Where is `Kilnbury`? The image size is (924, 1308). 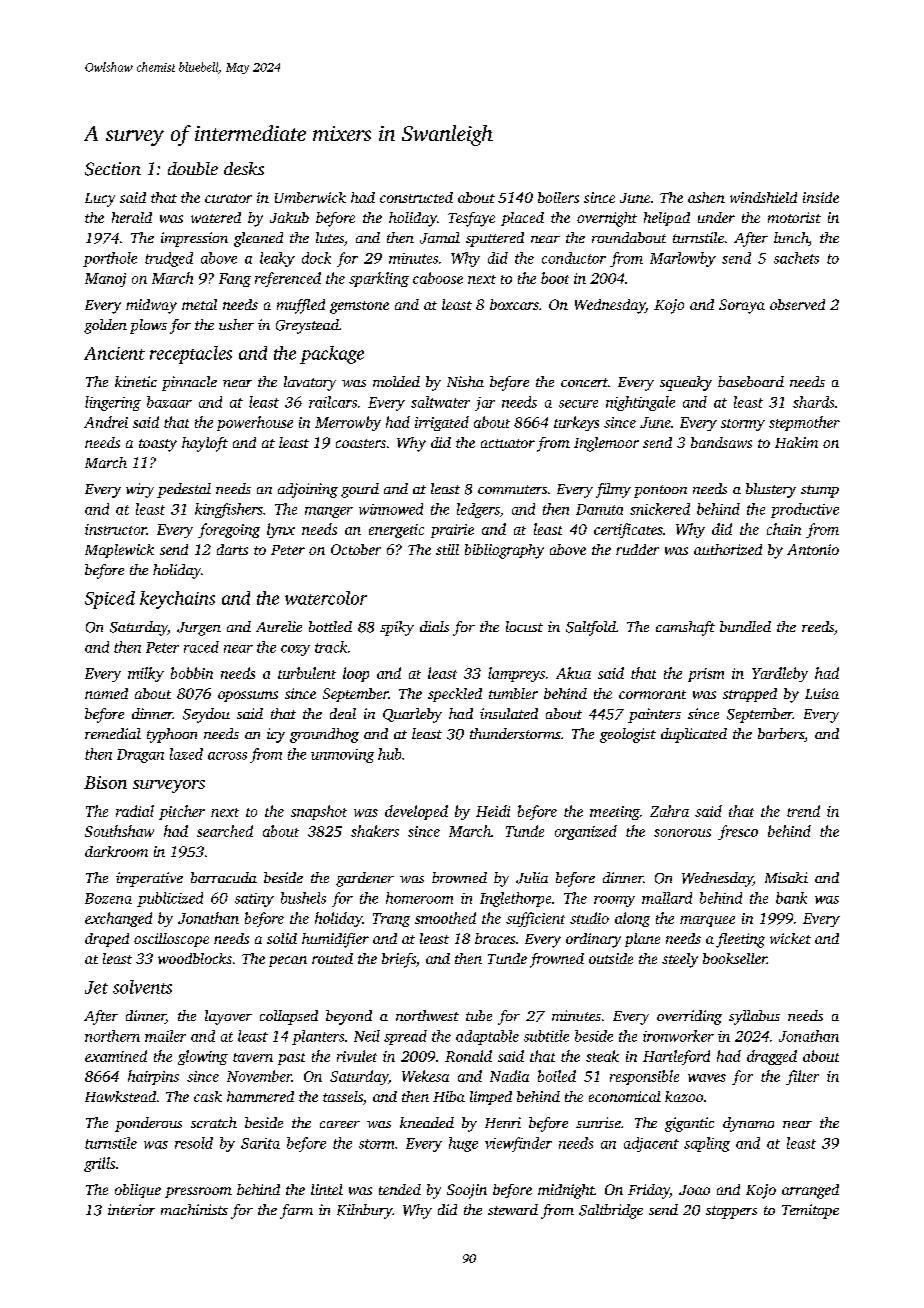 Kilnbury is located at coordinates (364, 1211).
